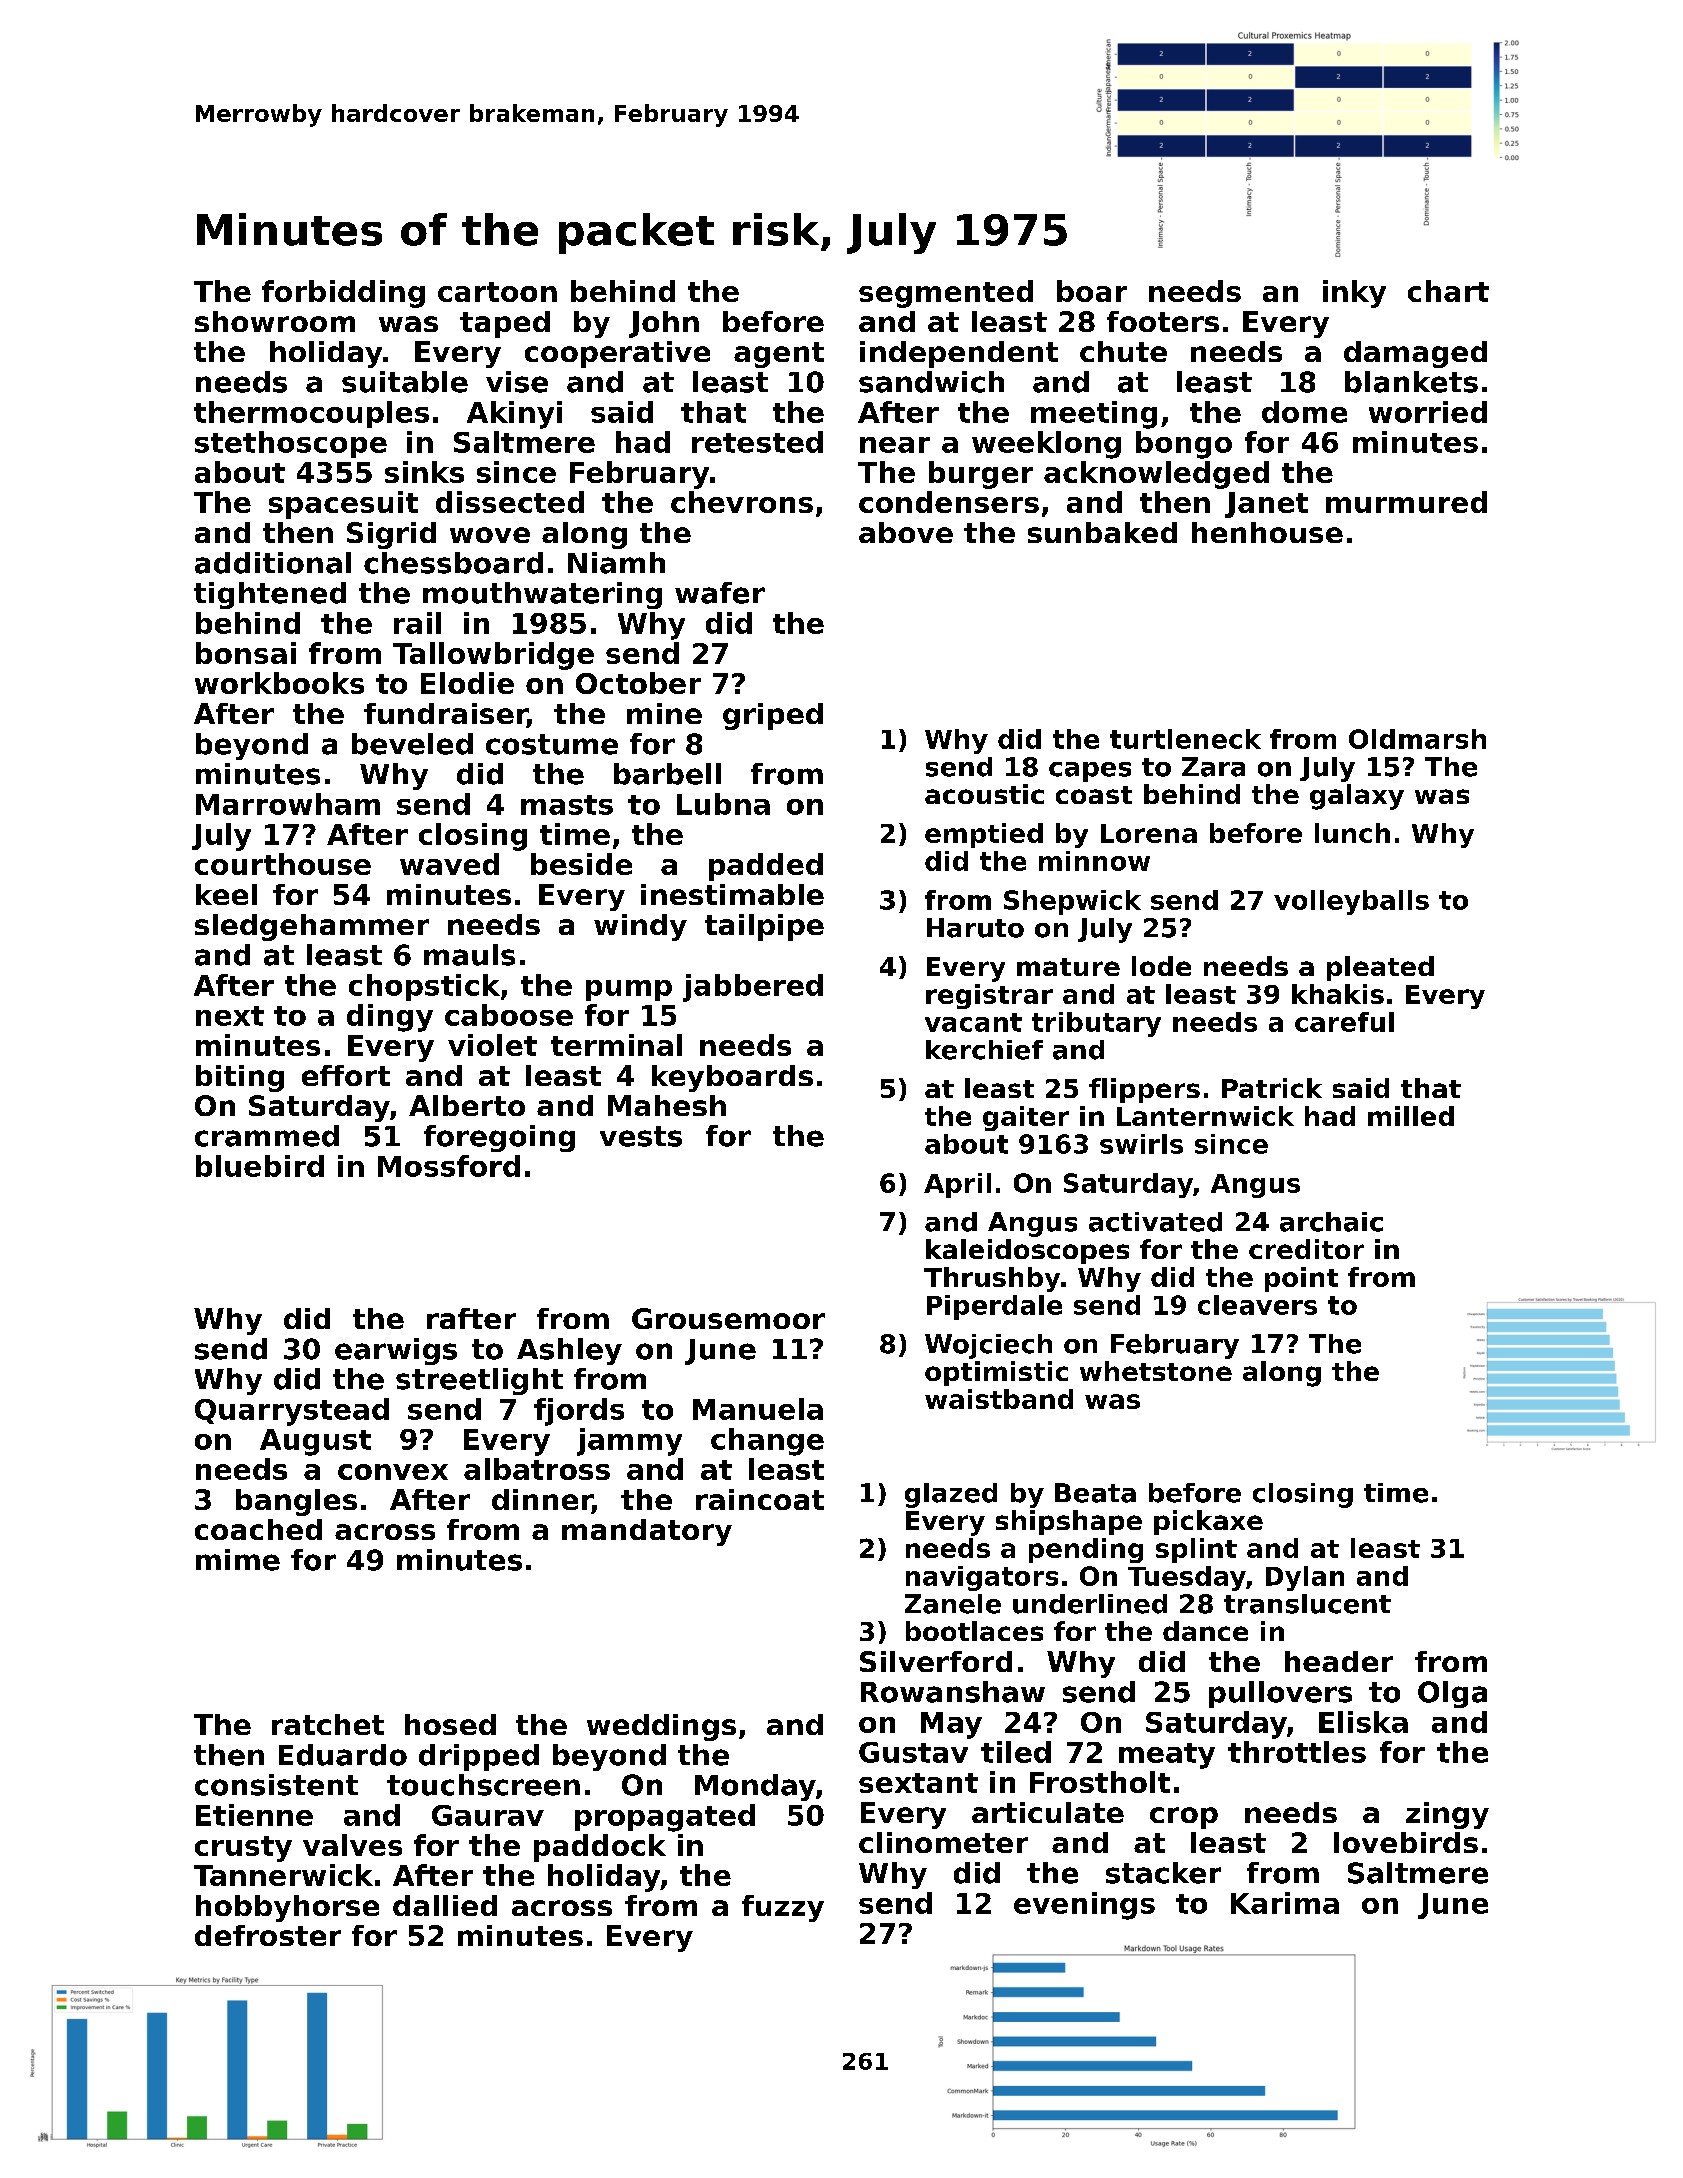 The height and width of the document is (2178, 1683). I want to click on crammed, so click(267, 1136).
